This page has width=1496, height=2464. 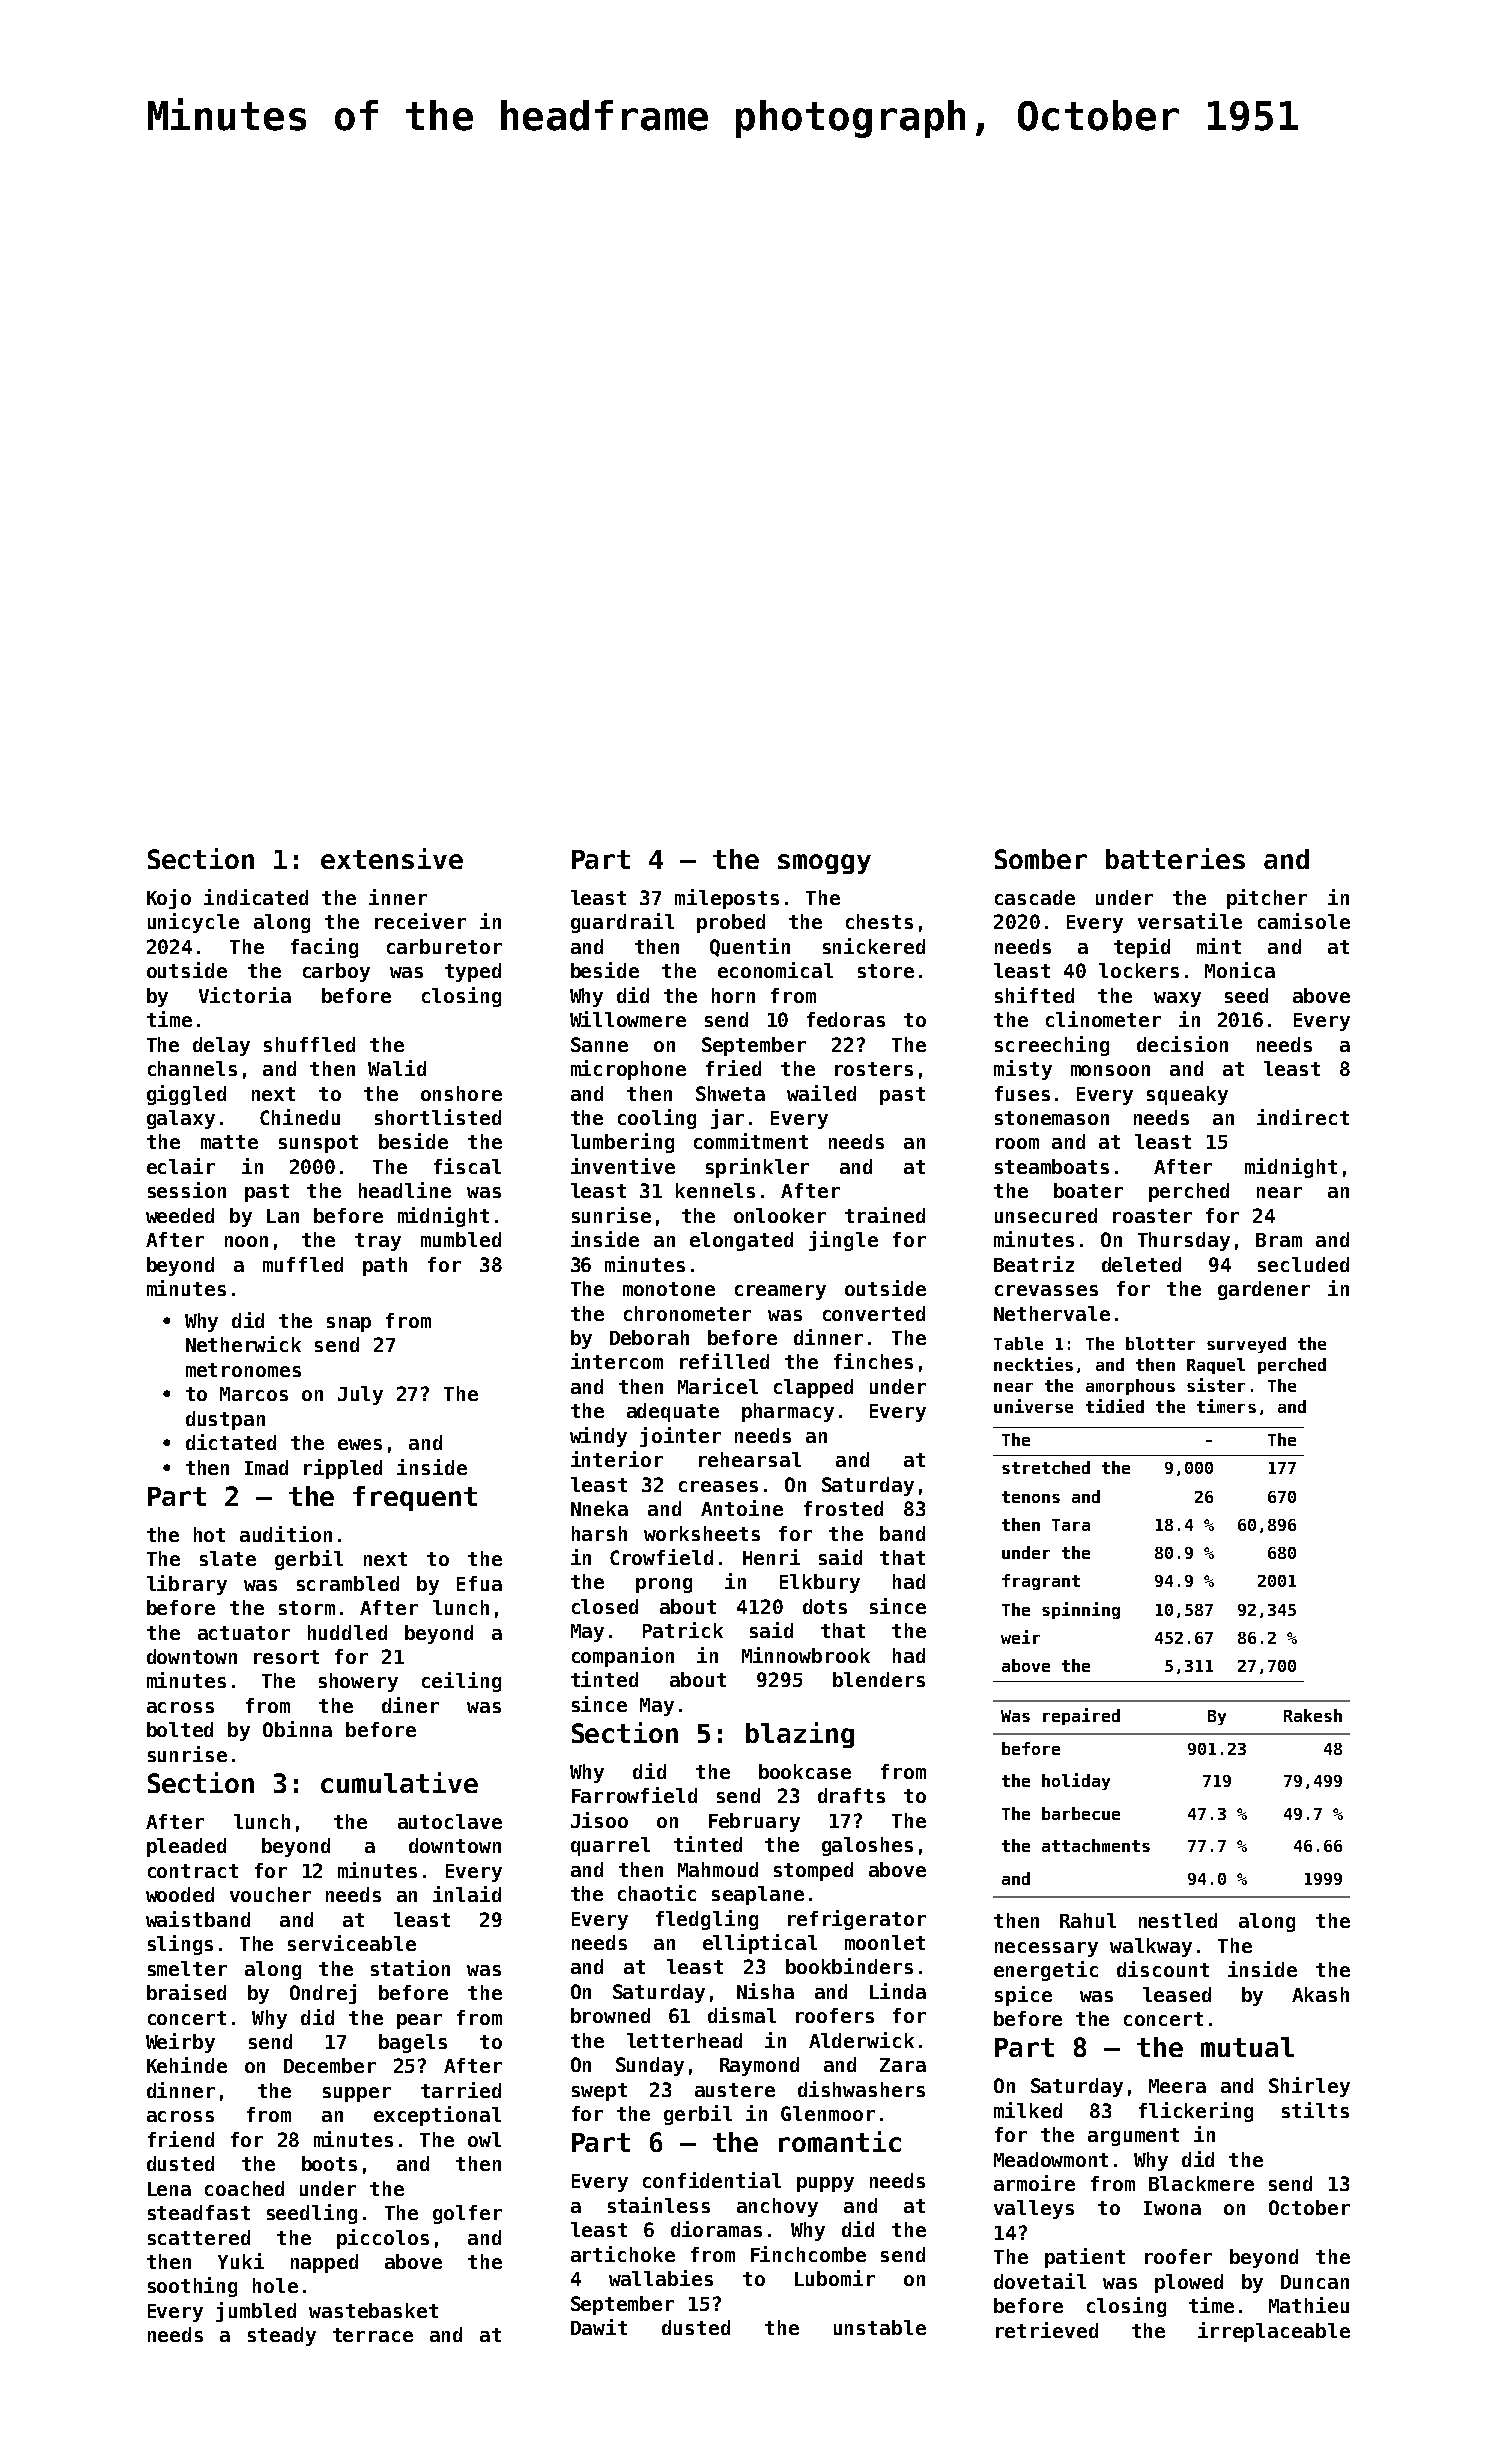 What do you see at coordinates (1240, 970) in the page?
I see `Monica` at bounding box center [1240, 970].
